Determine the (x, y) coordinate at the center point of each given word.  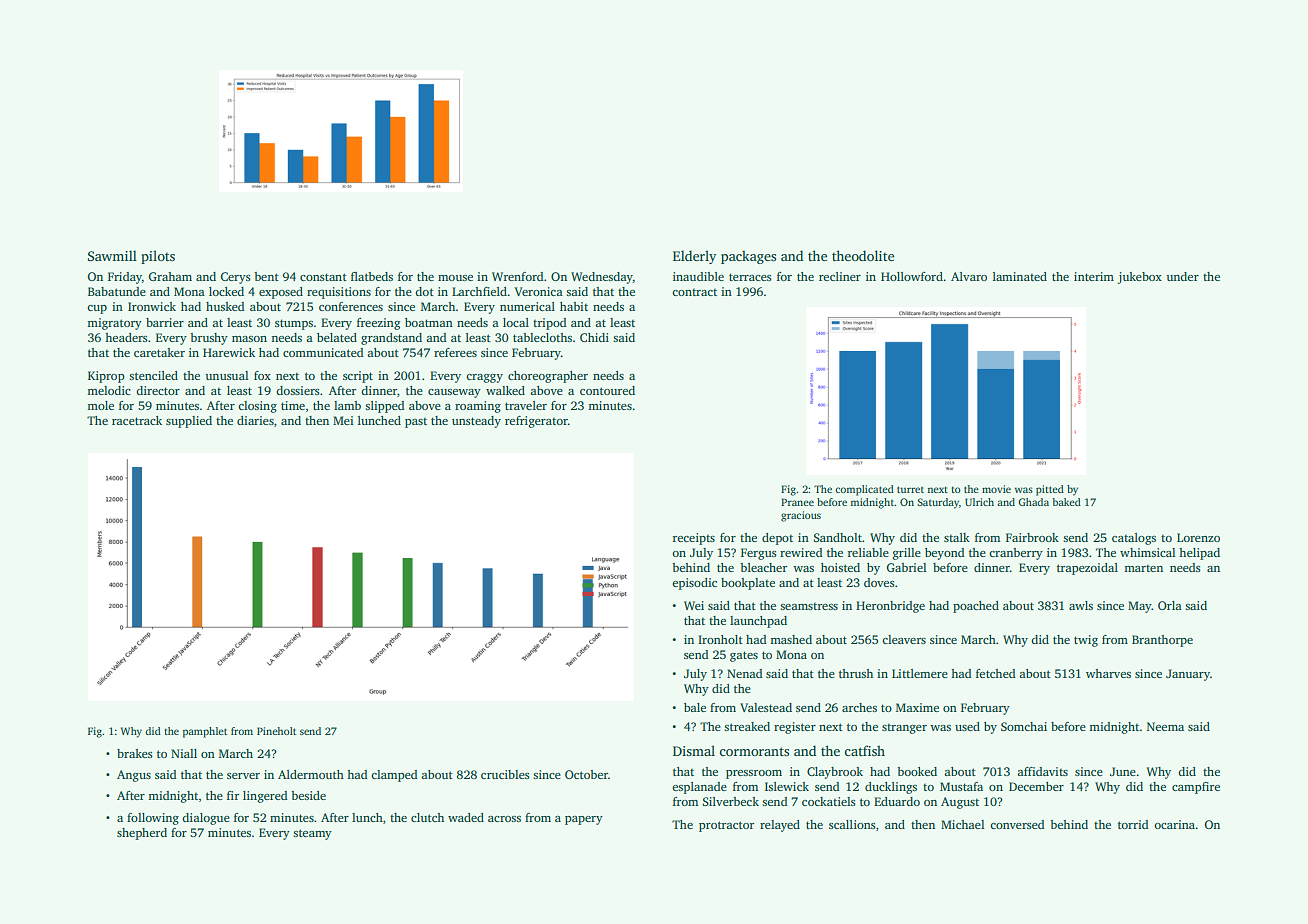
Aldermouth (311, 774)
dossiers (298, 390)
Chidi (594, 337)
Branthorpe (1162, 641)
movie (996, 489)
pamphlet (205, 732)
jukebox (1140, 278)
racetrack (137, 420)
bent (266, 276)
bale (695, 707)
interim (1094, 276)
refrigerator (536, 422)
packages (748, 257)
